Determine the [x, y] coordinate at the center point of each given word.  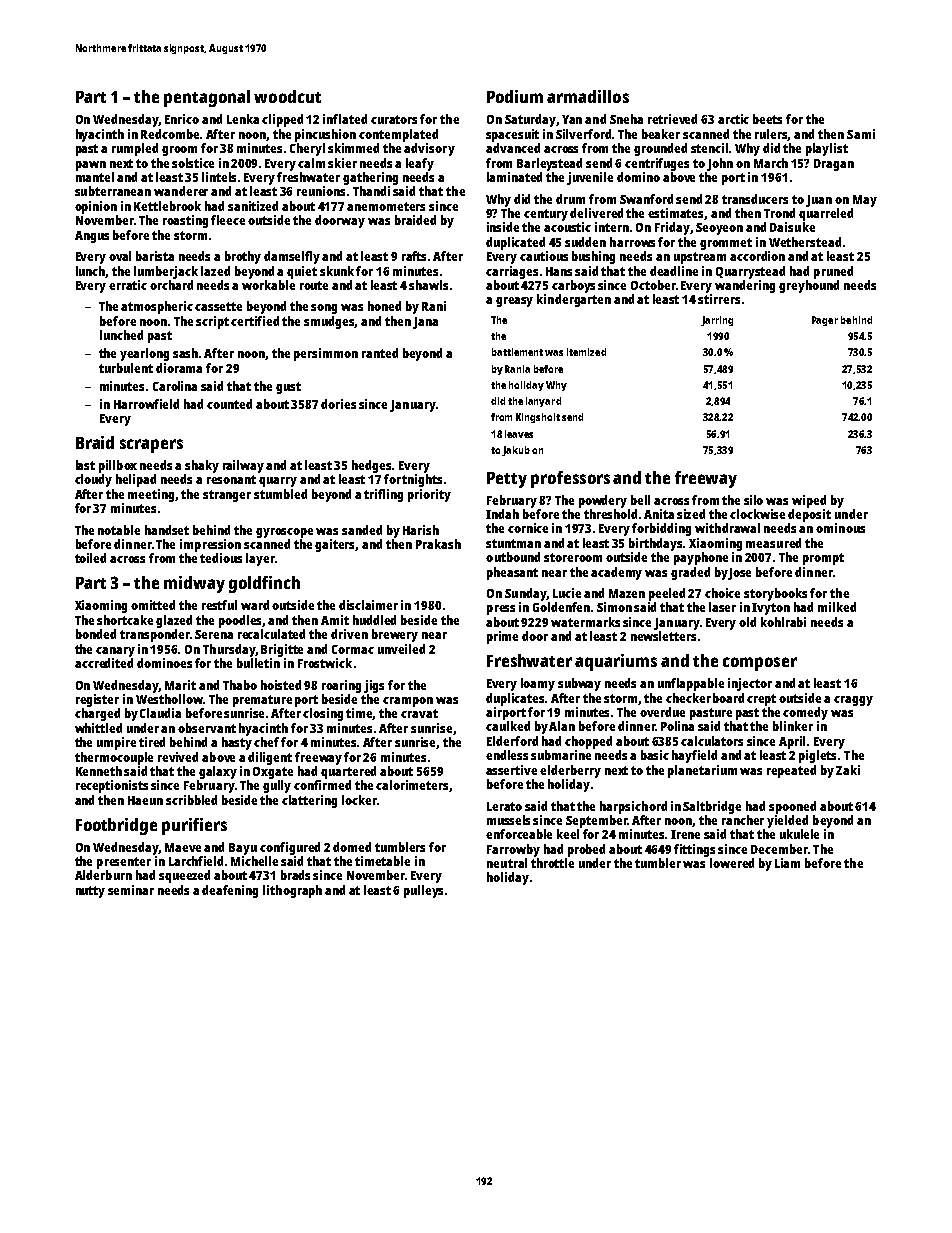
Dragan [834, 165]
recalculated [271, 634]
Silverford [583, 134]
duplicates [516, 699]
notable [119, 530]
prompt [823, 559]
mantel [95, 177]
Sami [861, 134]
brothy [243, 257]
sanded [362, 530]
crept [761, 700]
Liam [787, 863]
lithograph [292, 891]
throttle [552, 863]
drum [570, 199]
